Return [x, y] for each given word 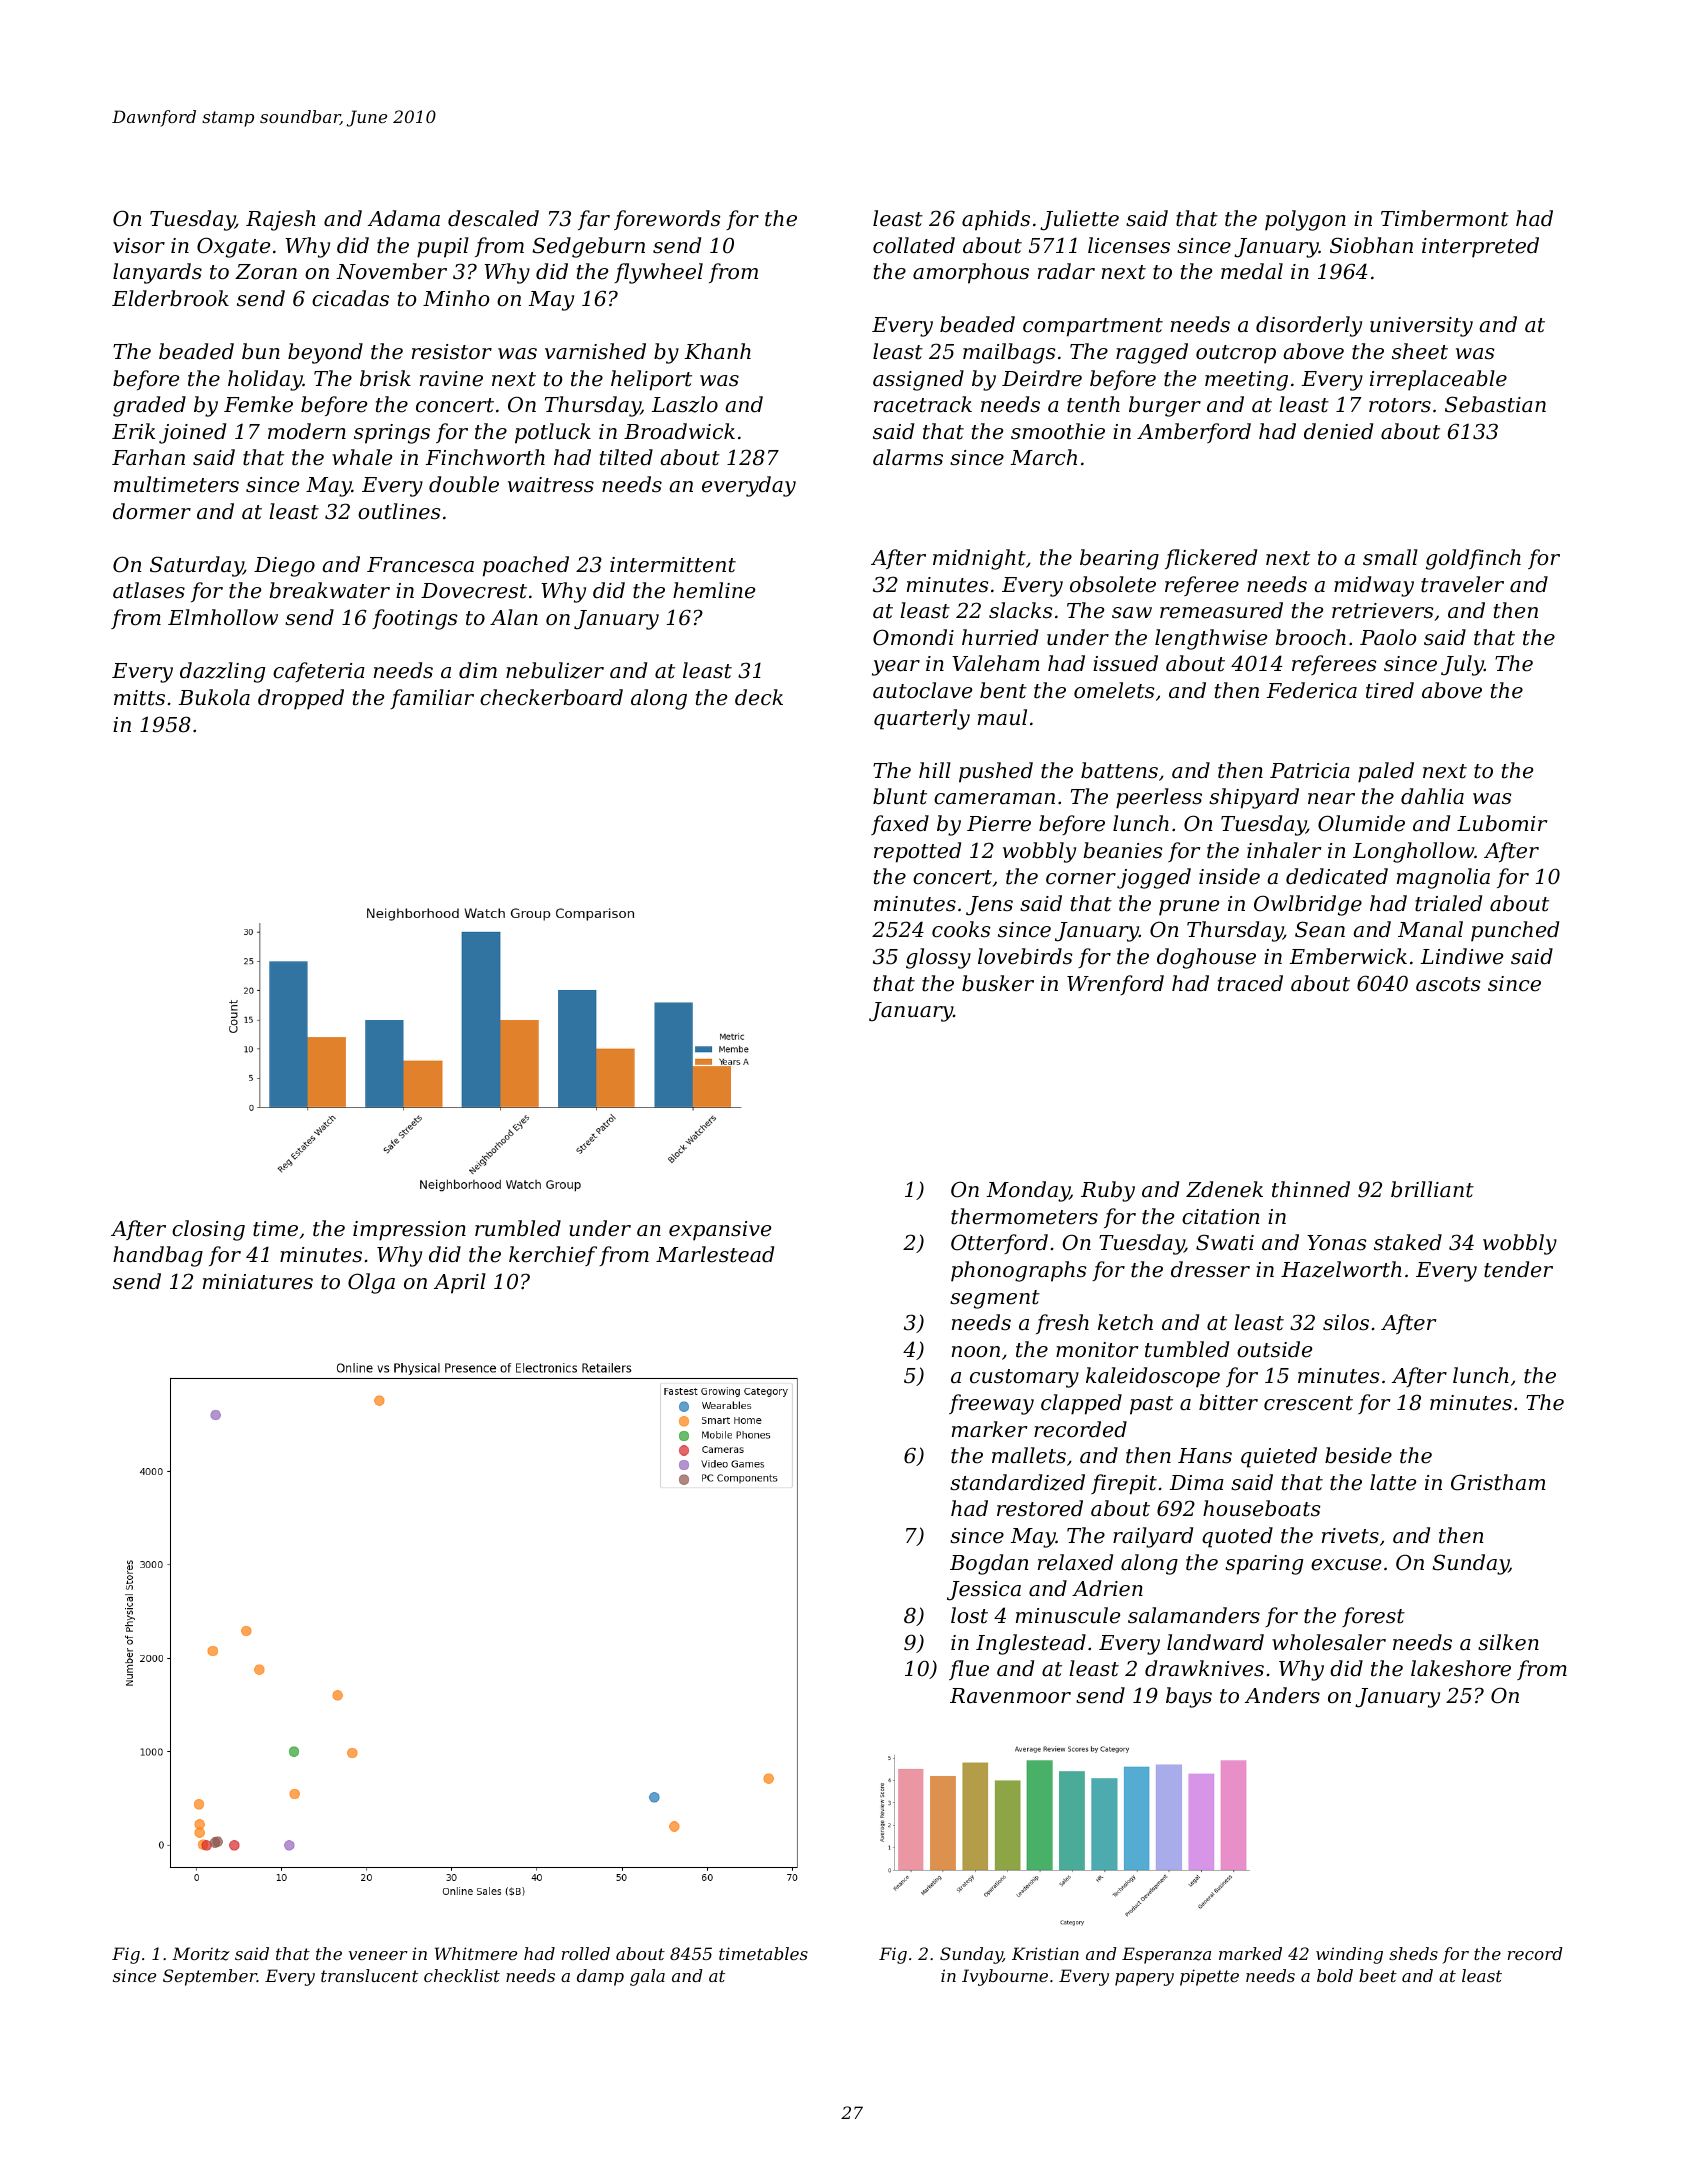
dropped [301, 699]
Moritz [201, 1954]
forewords [667, 220]
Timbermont [1445, 218]
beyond [325, 353]
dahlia [1432, 796]
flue [969, 1670]
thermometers [1024, 1216]
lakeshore [1461, 1668]
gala [647, 1977]
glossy [938, 958]
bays [1189, 1697]
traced [1250, 983]
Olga [371, 1283]
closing [208, 1230]
